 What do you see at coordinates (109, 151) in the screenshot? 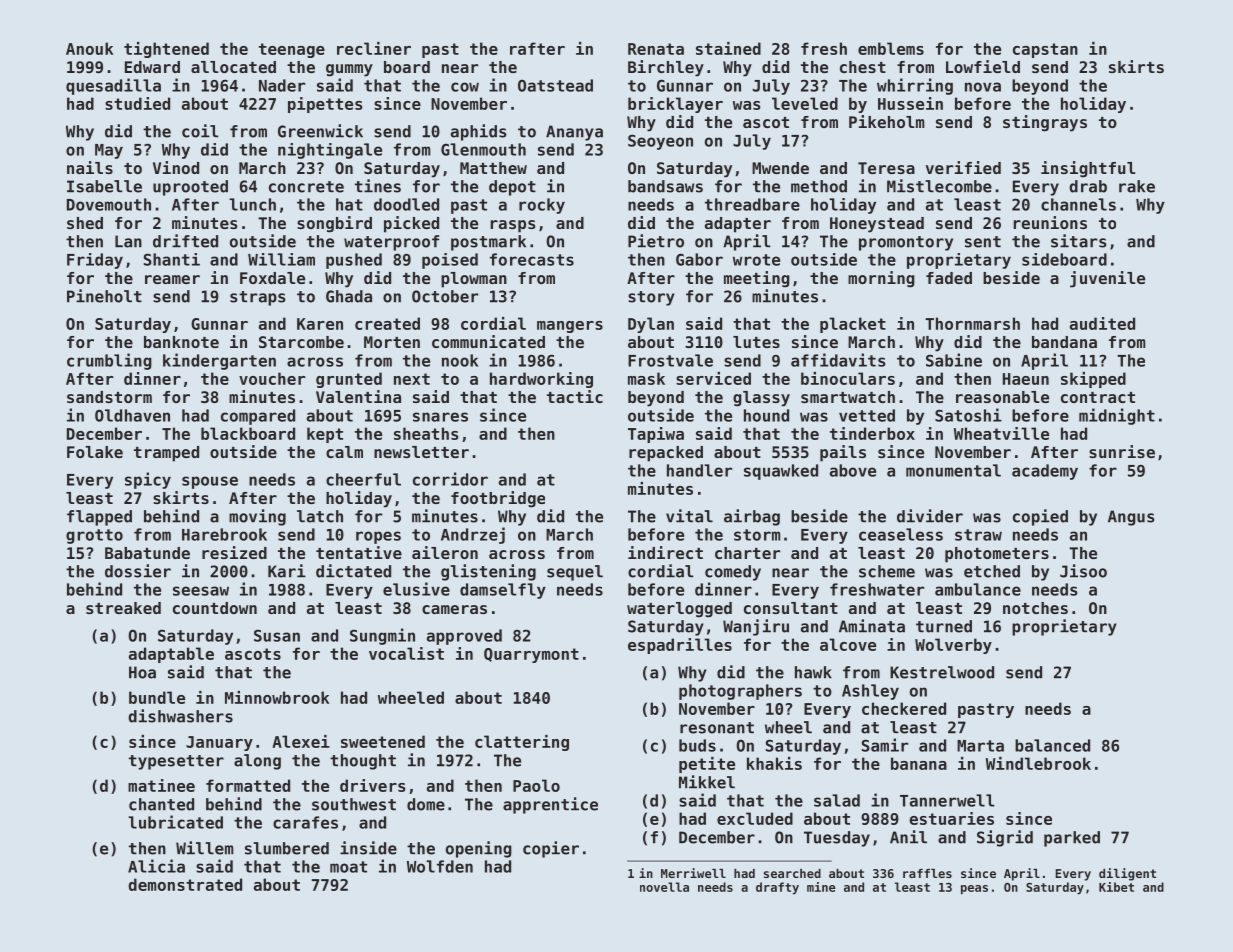
I see `May` at bounding box center [109, 151].
